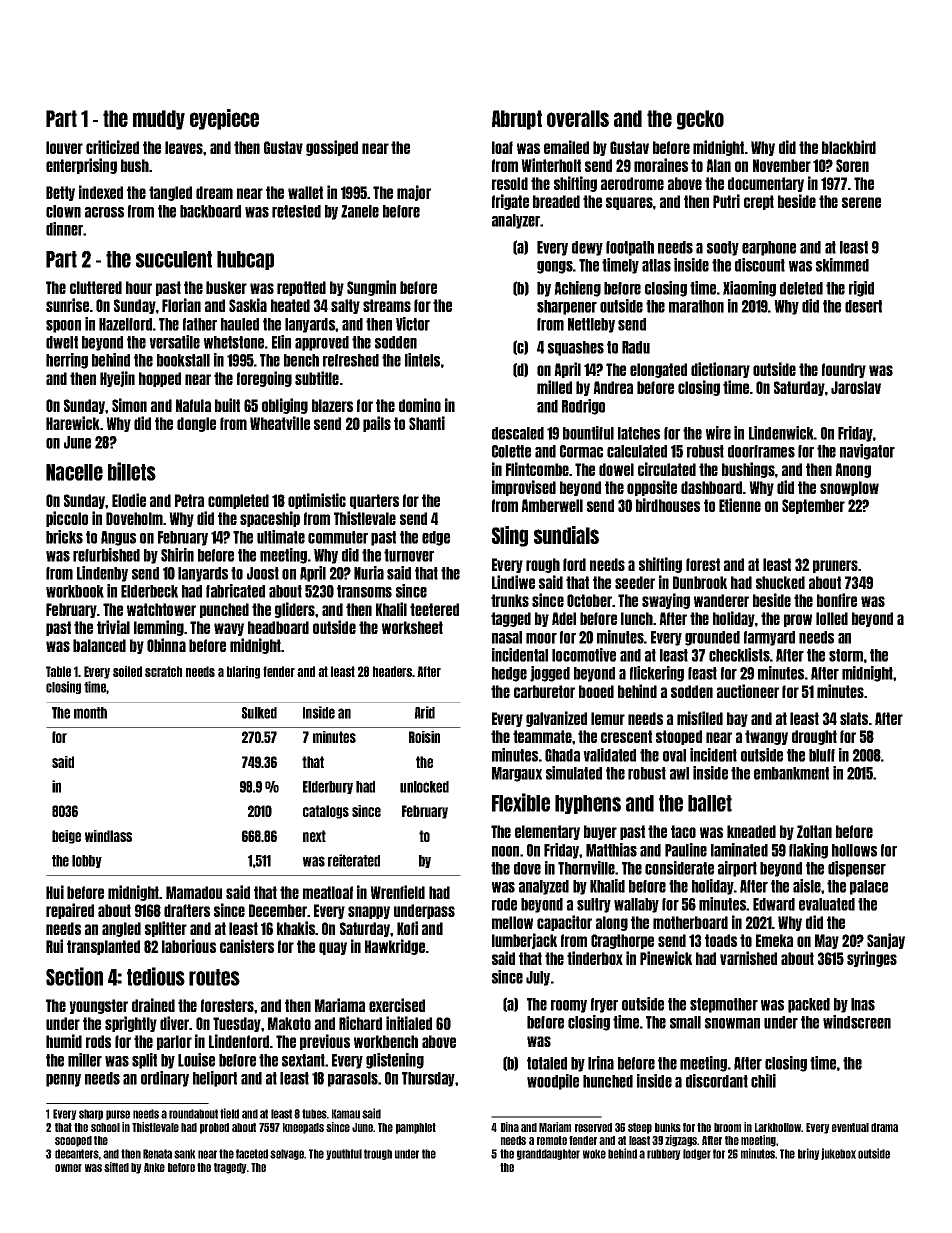  Describe the element at coordinates (68, 1168) in the page. I see `owner` at that location.
